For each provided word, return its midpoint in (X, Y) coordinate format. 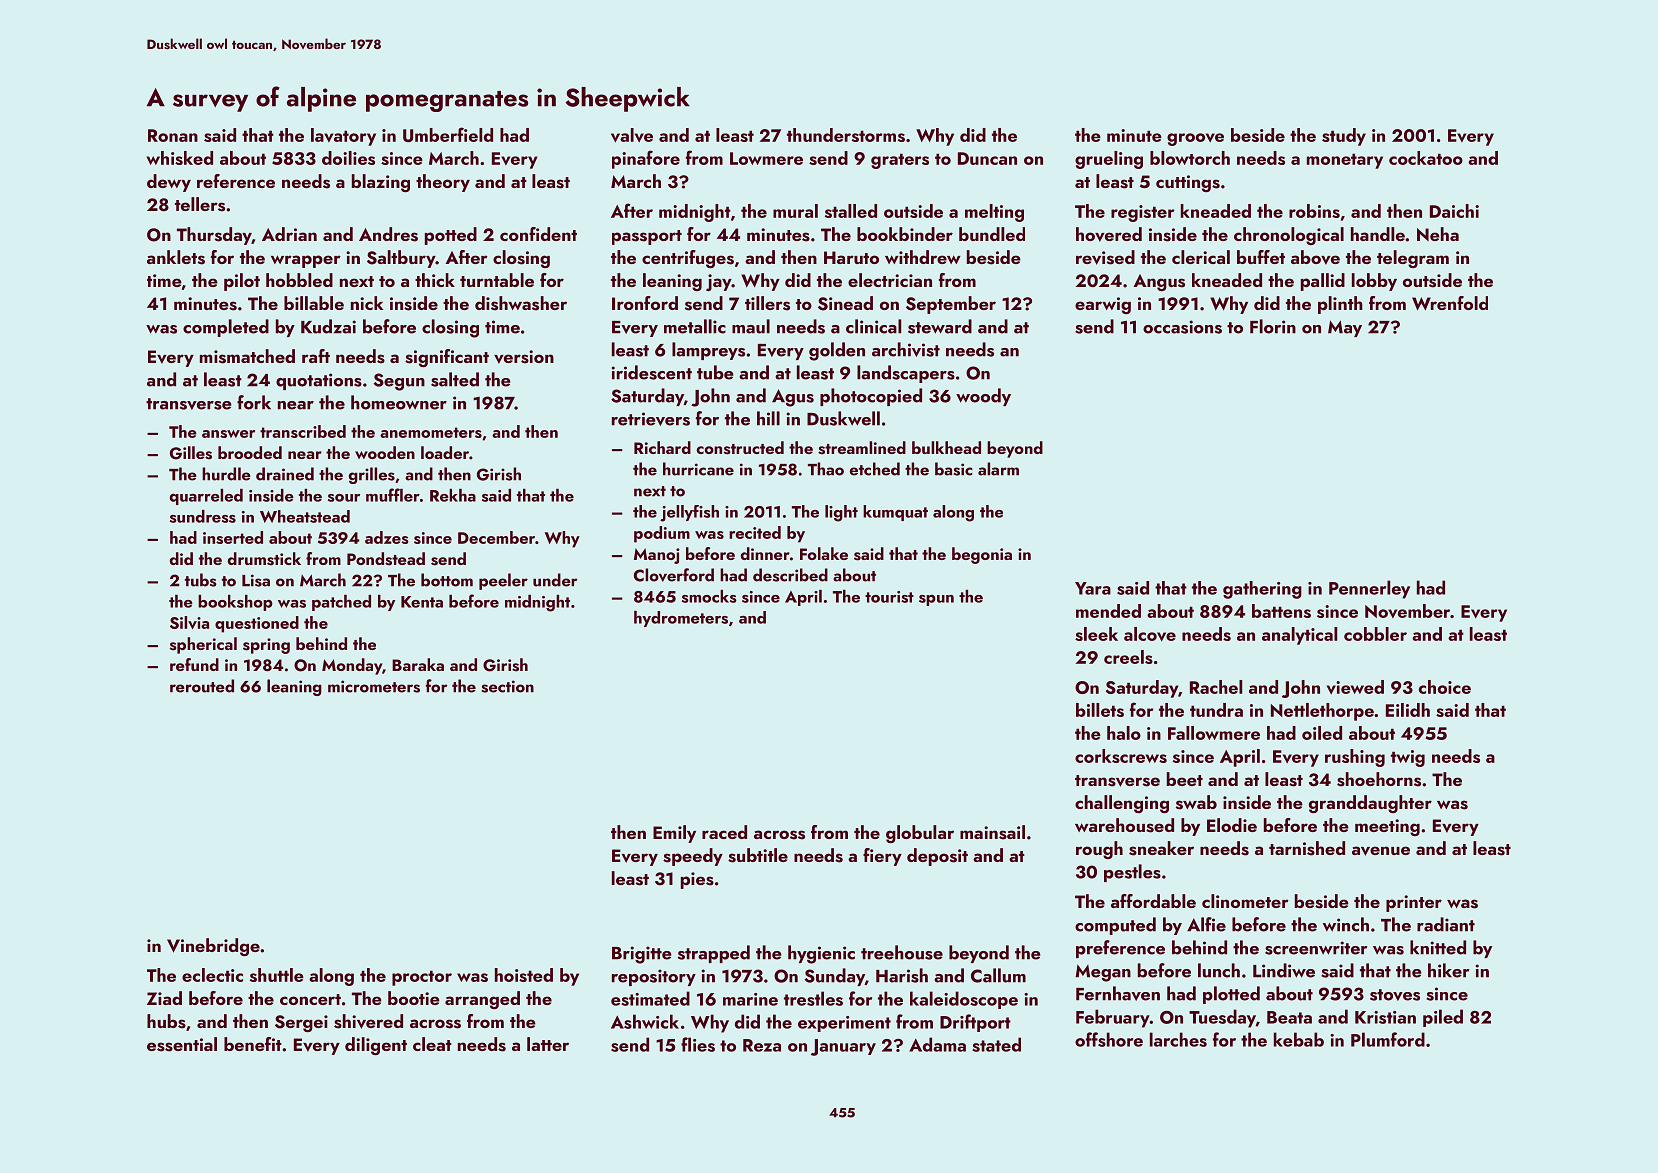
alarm (998, 469)
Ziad (164, 998)
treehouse (902, 952)
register (1142, 213)
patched (341, 603)
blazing (381, 183)
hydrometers (681, 619)
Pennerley (1369, 589)
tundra (1216, 710)
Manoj (657, 556)
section (508, 686)
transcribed (303, 431)
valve (632, 135)
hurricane (698, 469)
